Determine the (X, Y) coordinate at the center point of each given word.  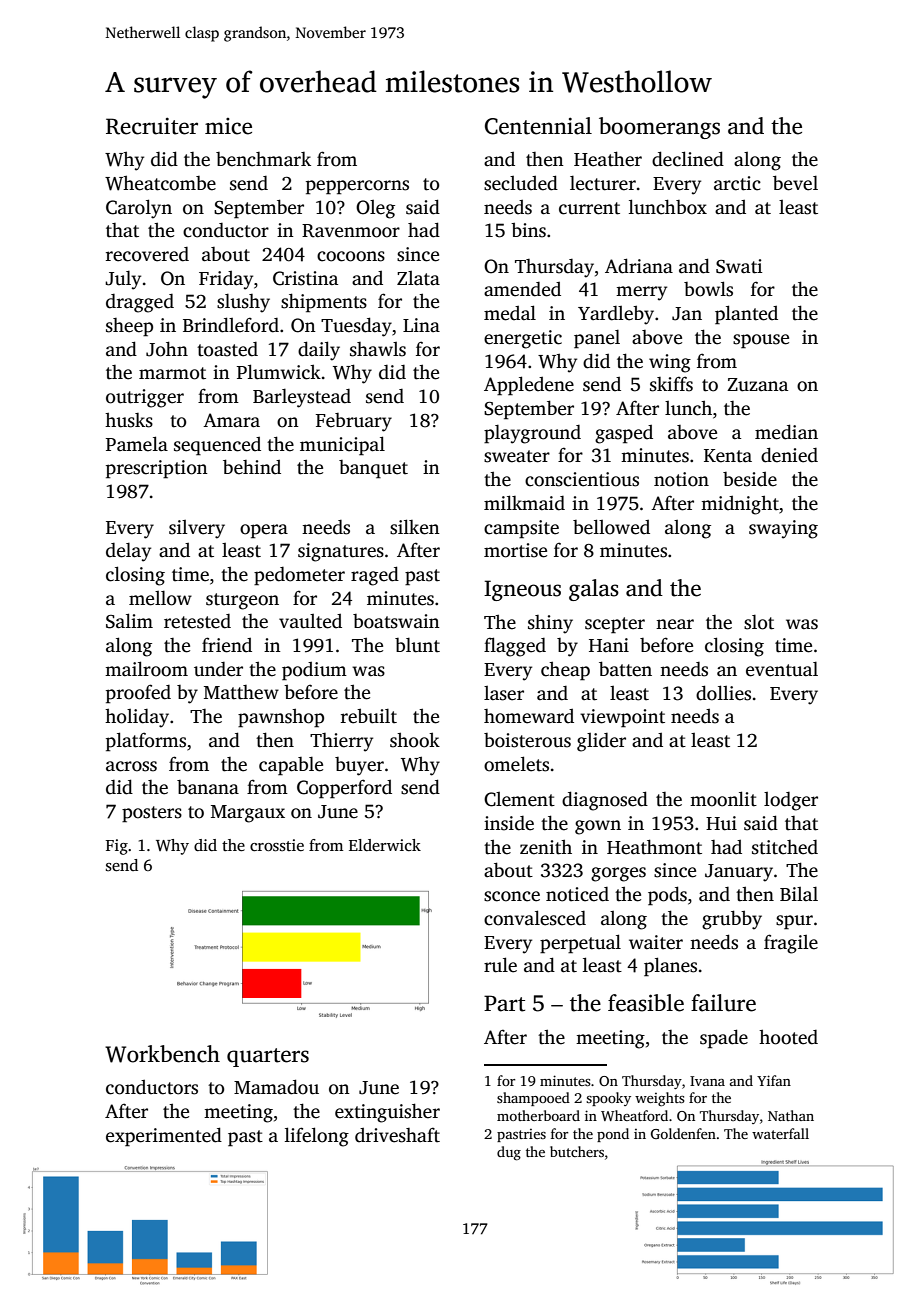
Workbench (162, 1054)
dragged (140, 303)
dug (509, 1153)
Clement (519, 799)
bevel (795, 183)
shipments (324, 303)
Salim (129, 621)
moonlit (723, 799)
